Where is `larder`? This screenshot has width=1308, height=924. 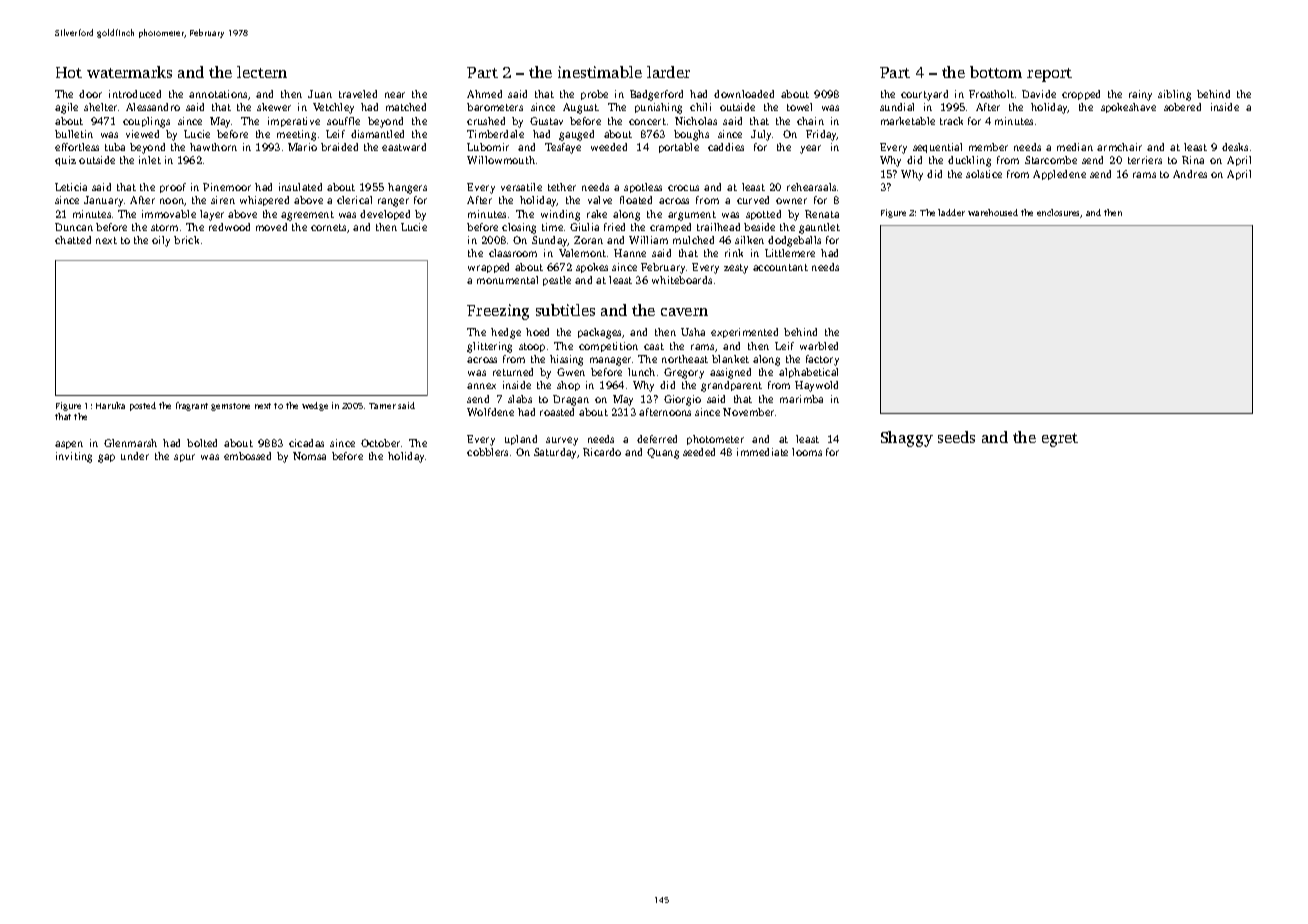
larder is located at coordinates (668, 72).
